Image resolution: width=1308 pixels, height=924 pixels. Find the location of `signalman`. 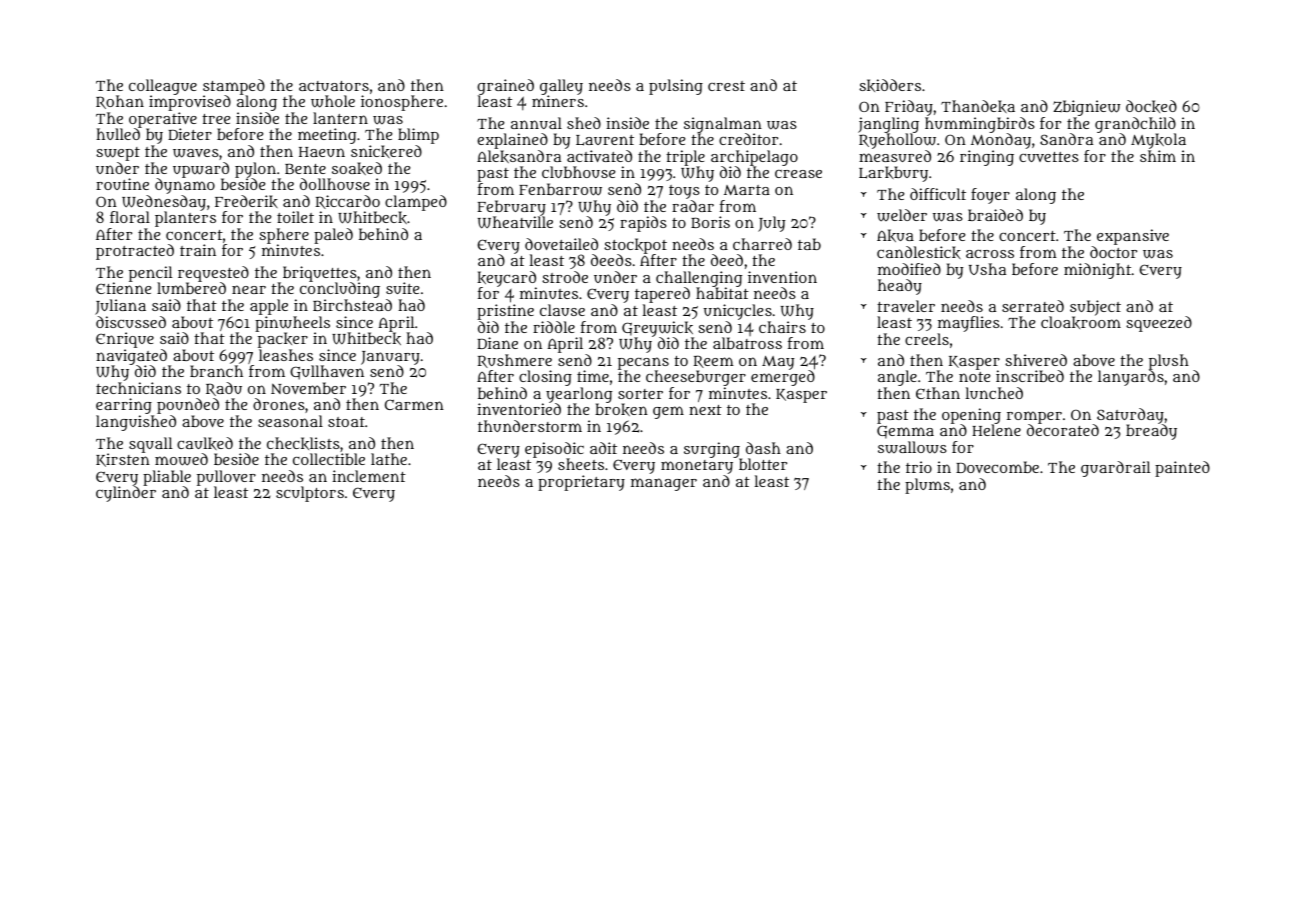

signalman is located at coordinates (723, 125).
